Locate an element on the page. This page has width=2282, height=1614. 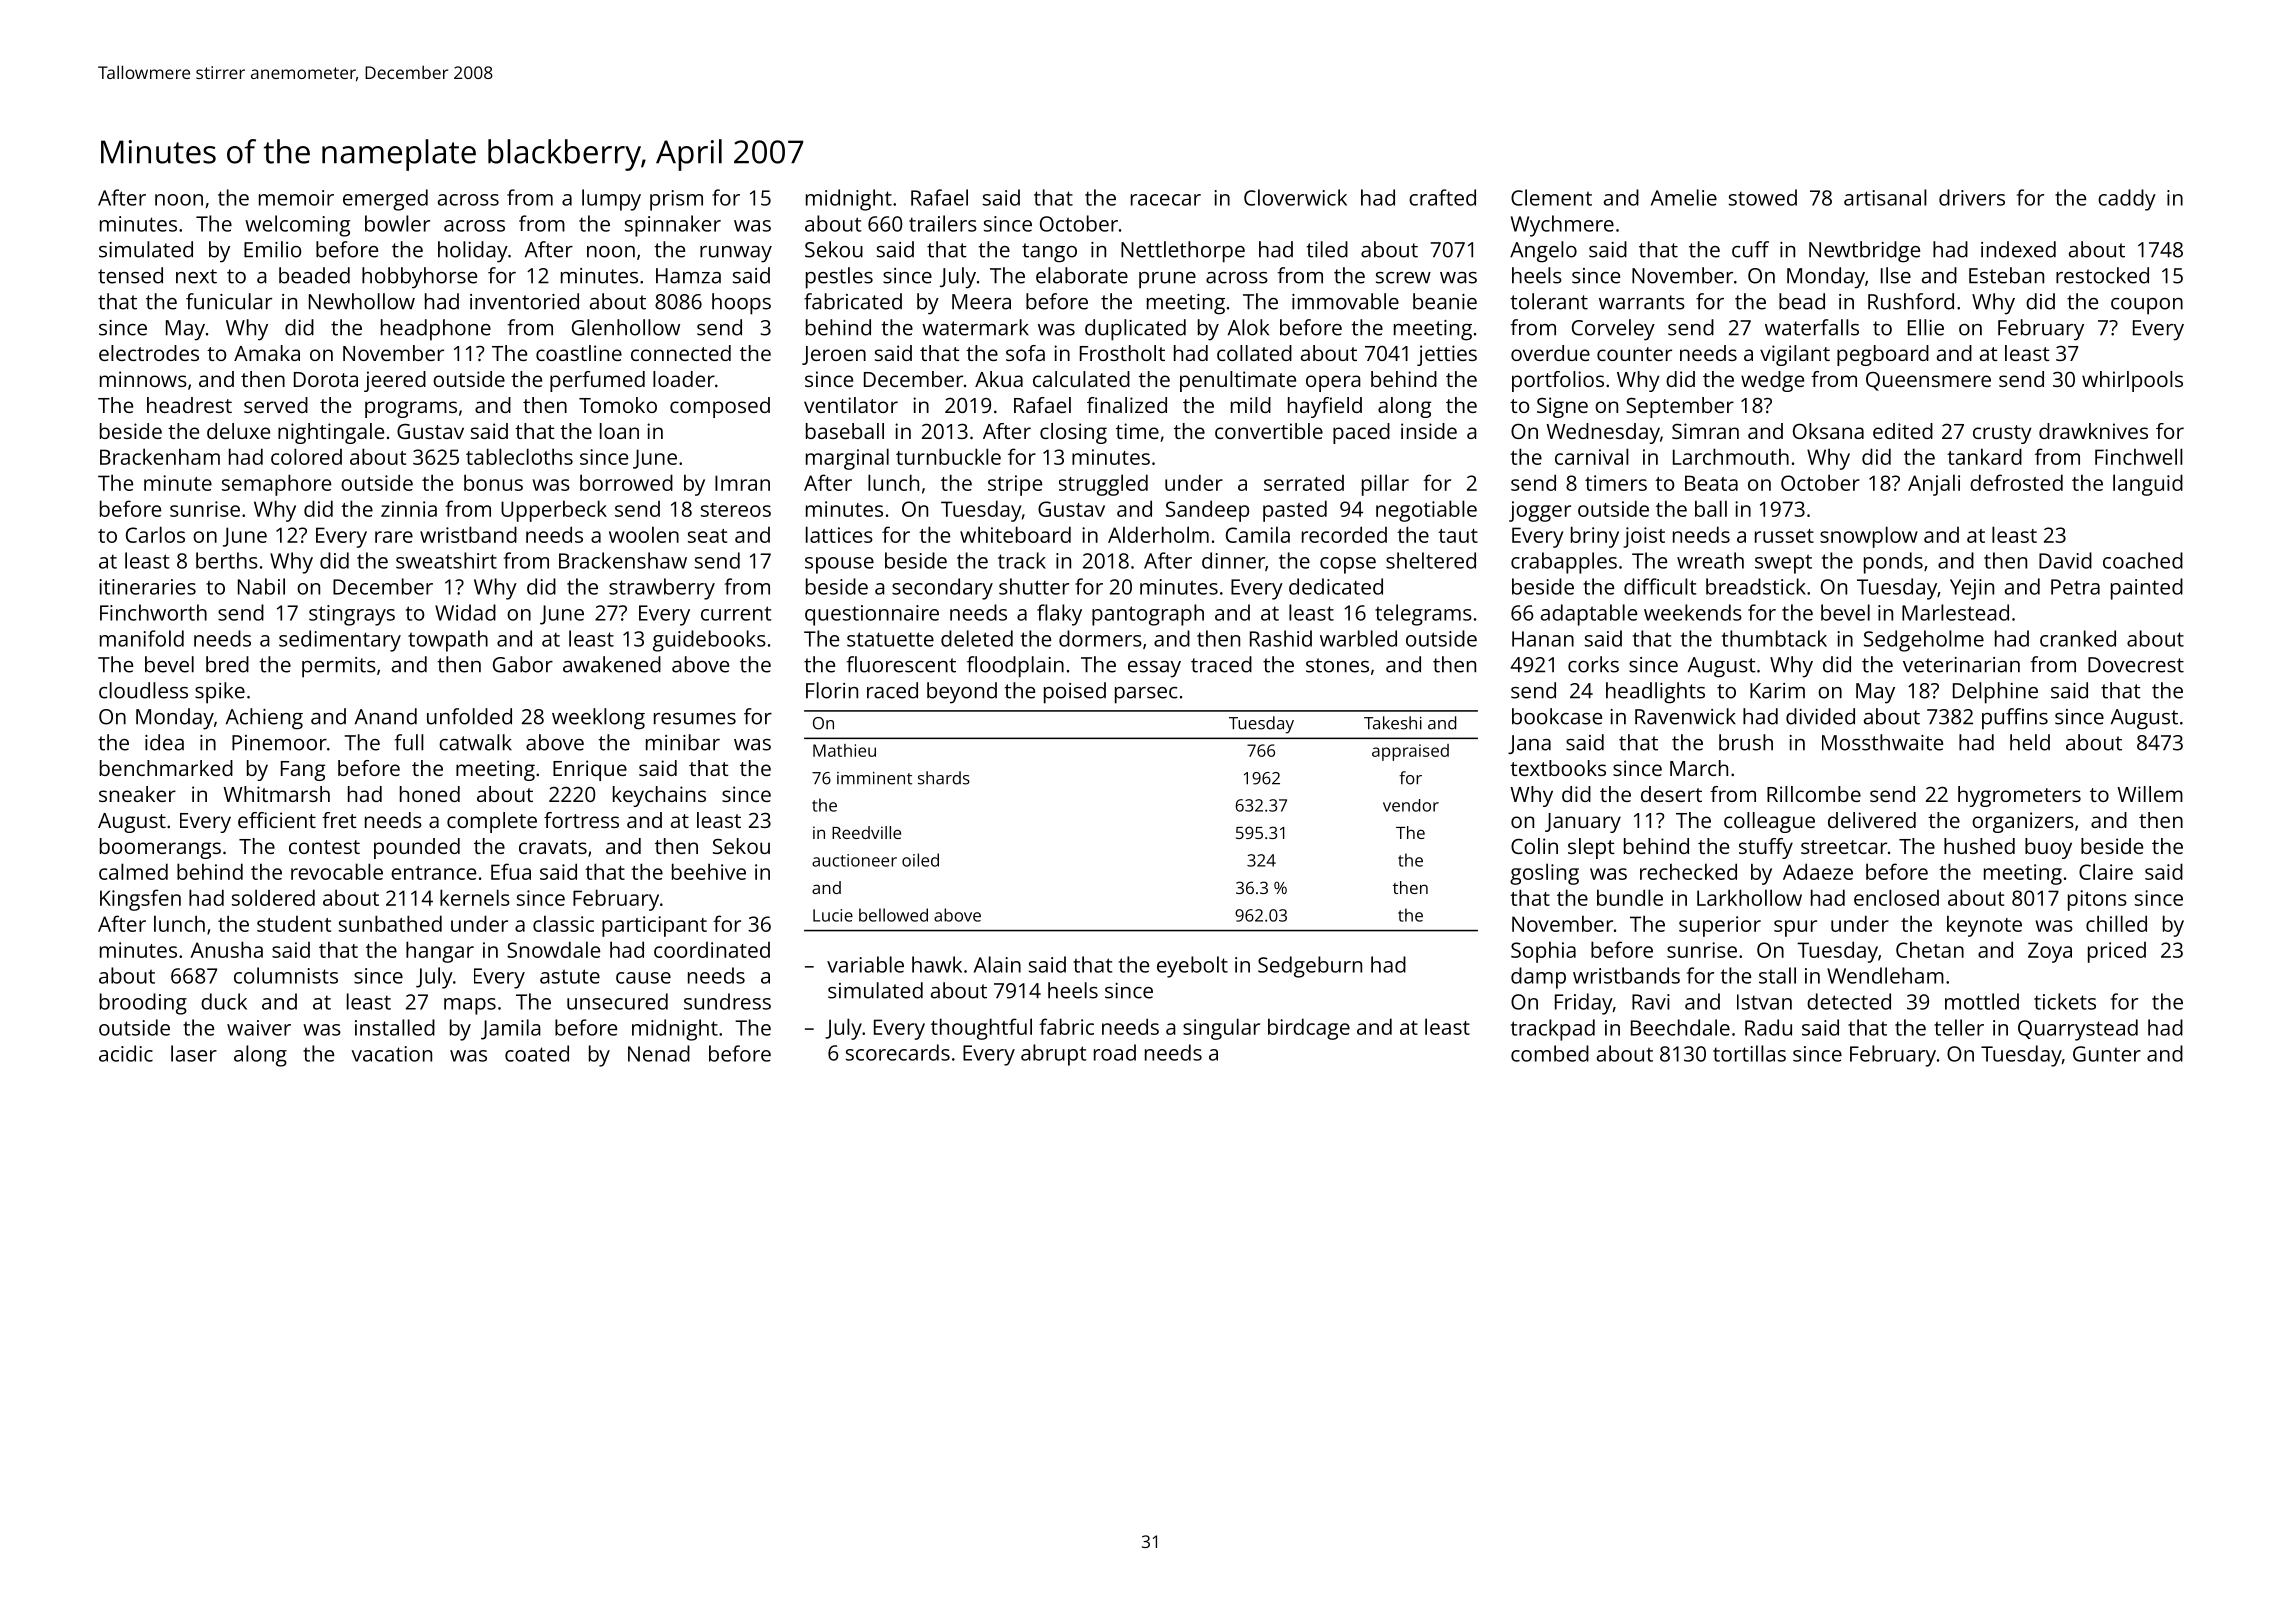
catwalk is located at coordinates (475, 742).
